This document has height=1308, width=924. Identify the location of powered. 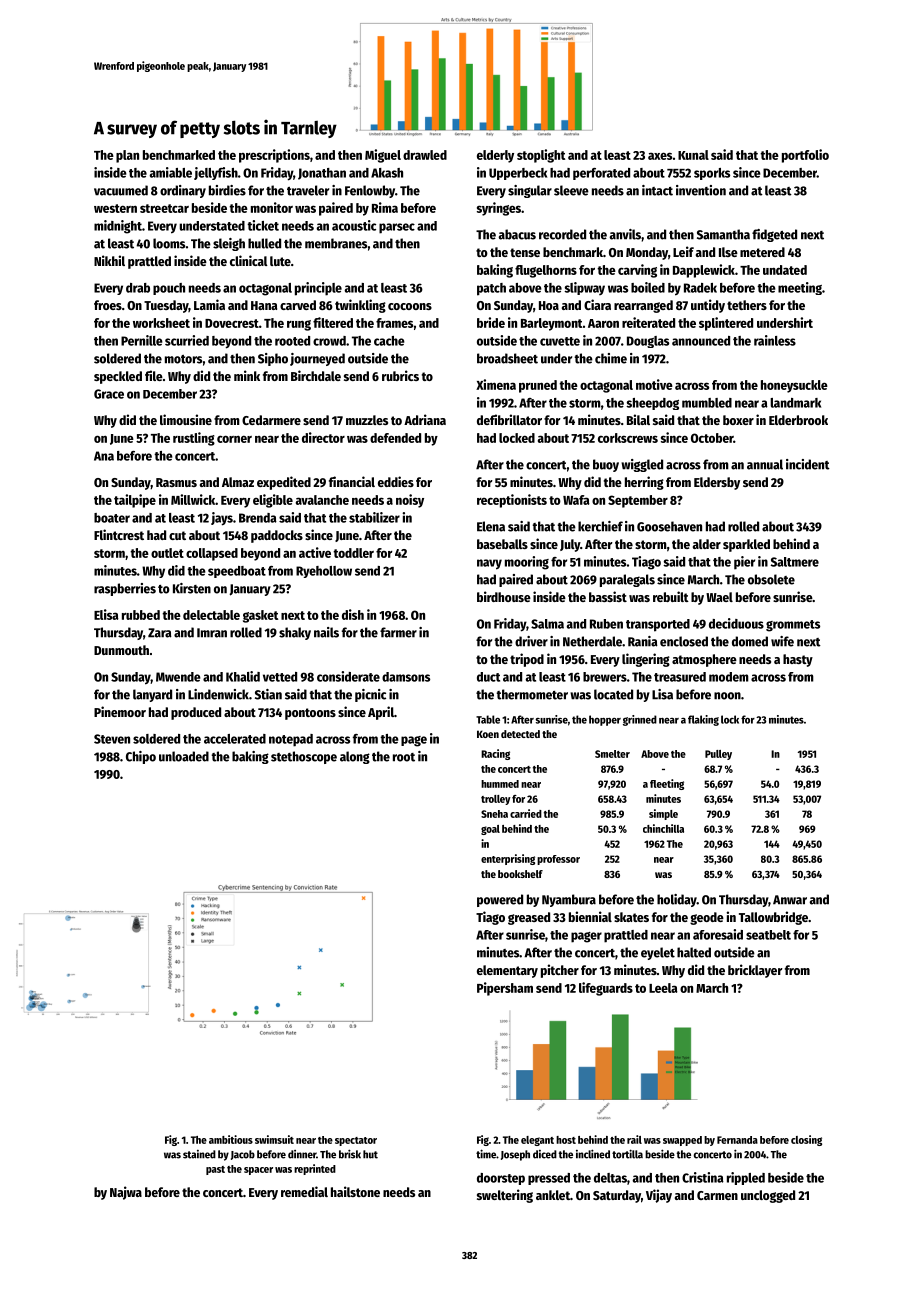
(500, 900).
